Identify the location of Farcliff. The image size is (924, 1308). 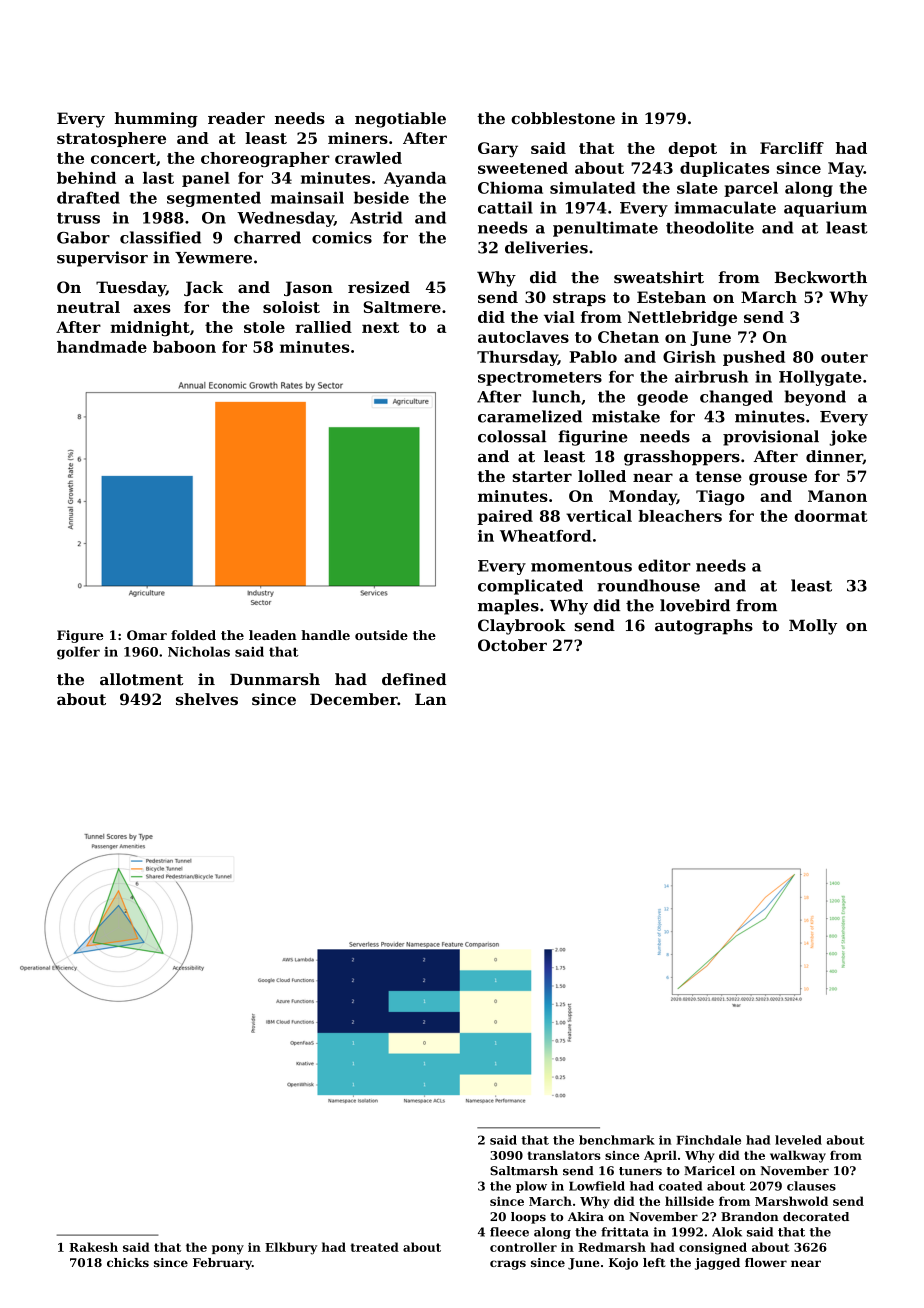
(792, 148).
